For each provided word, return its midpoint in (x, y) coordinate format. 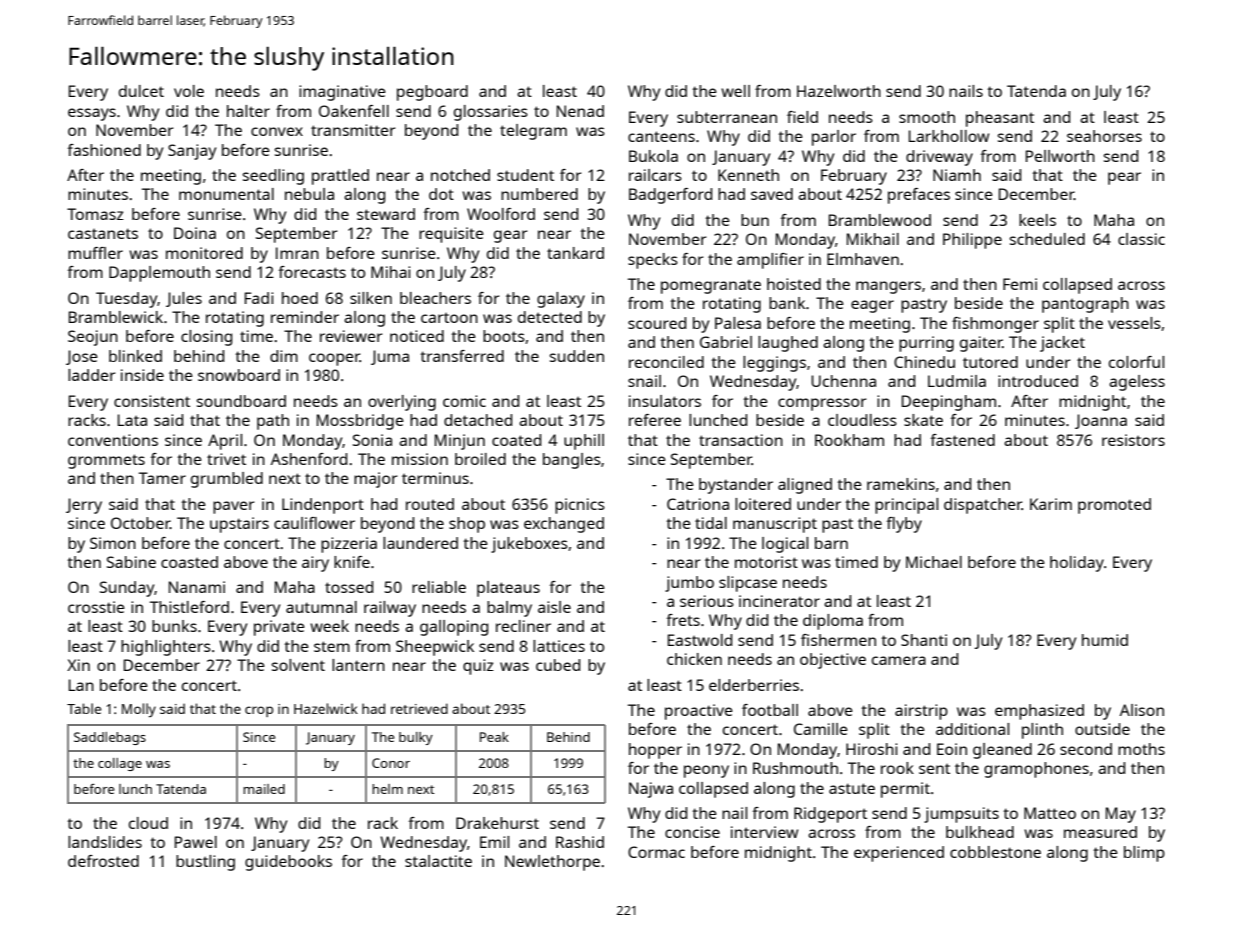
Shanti (924, 640)
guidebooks (288, 863)
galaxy (561, 300)
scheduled (1047, 239)
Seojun (93, 338)
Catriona (698, 504)
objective (833, 661)
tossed (349, 587)
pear (1124, 178)
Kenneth (748, 175)
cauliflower (314, 523)
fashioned (104, 150)
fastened (962, 440)
